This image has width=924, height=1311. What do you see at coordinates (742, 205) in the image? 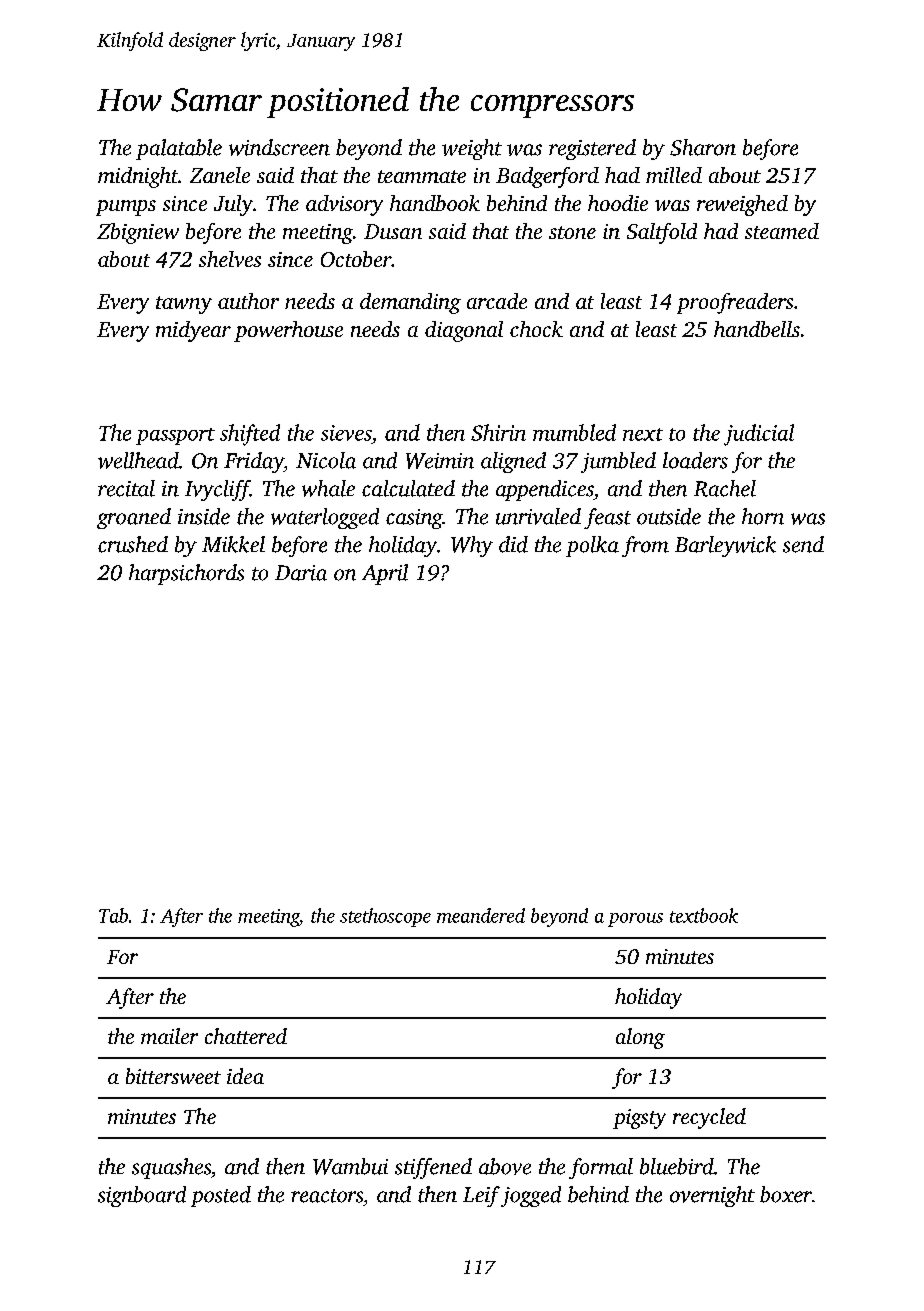
I see `reweighed` at bounding box center [742, 205].
